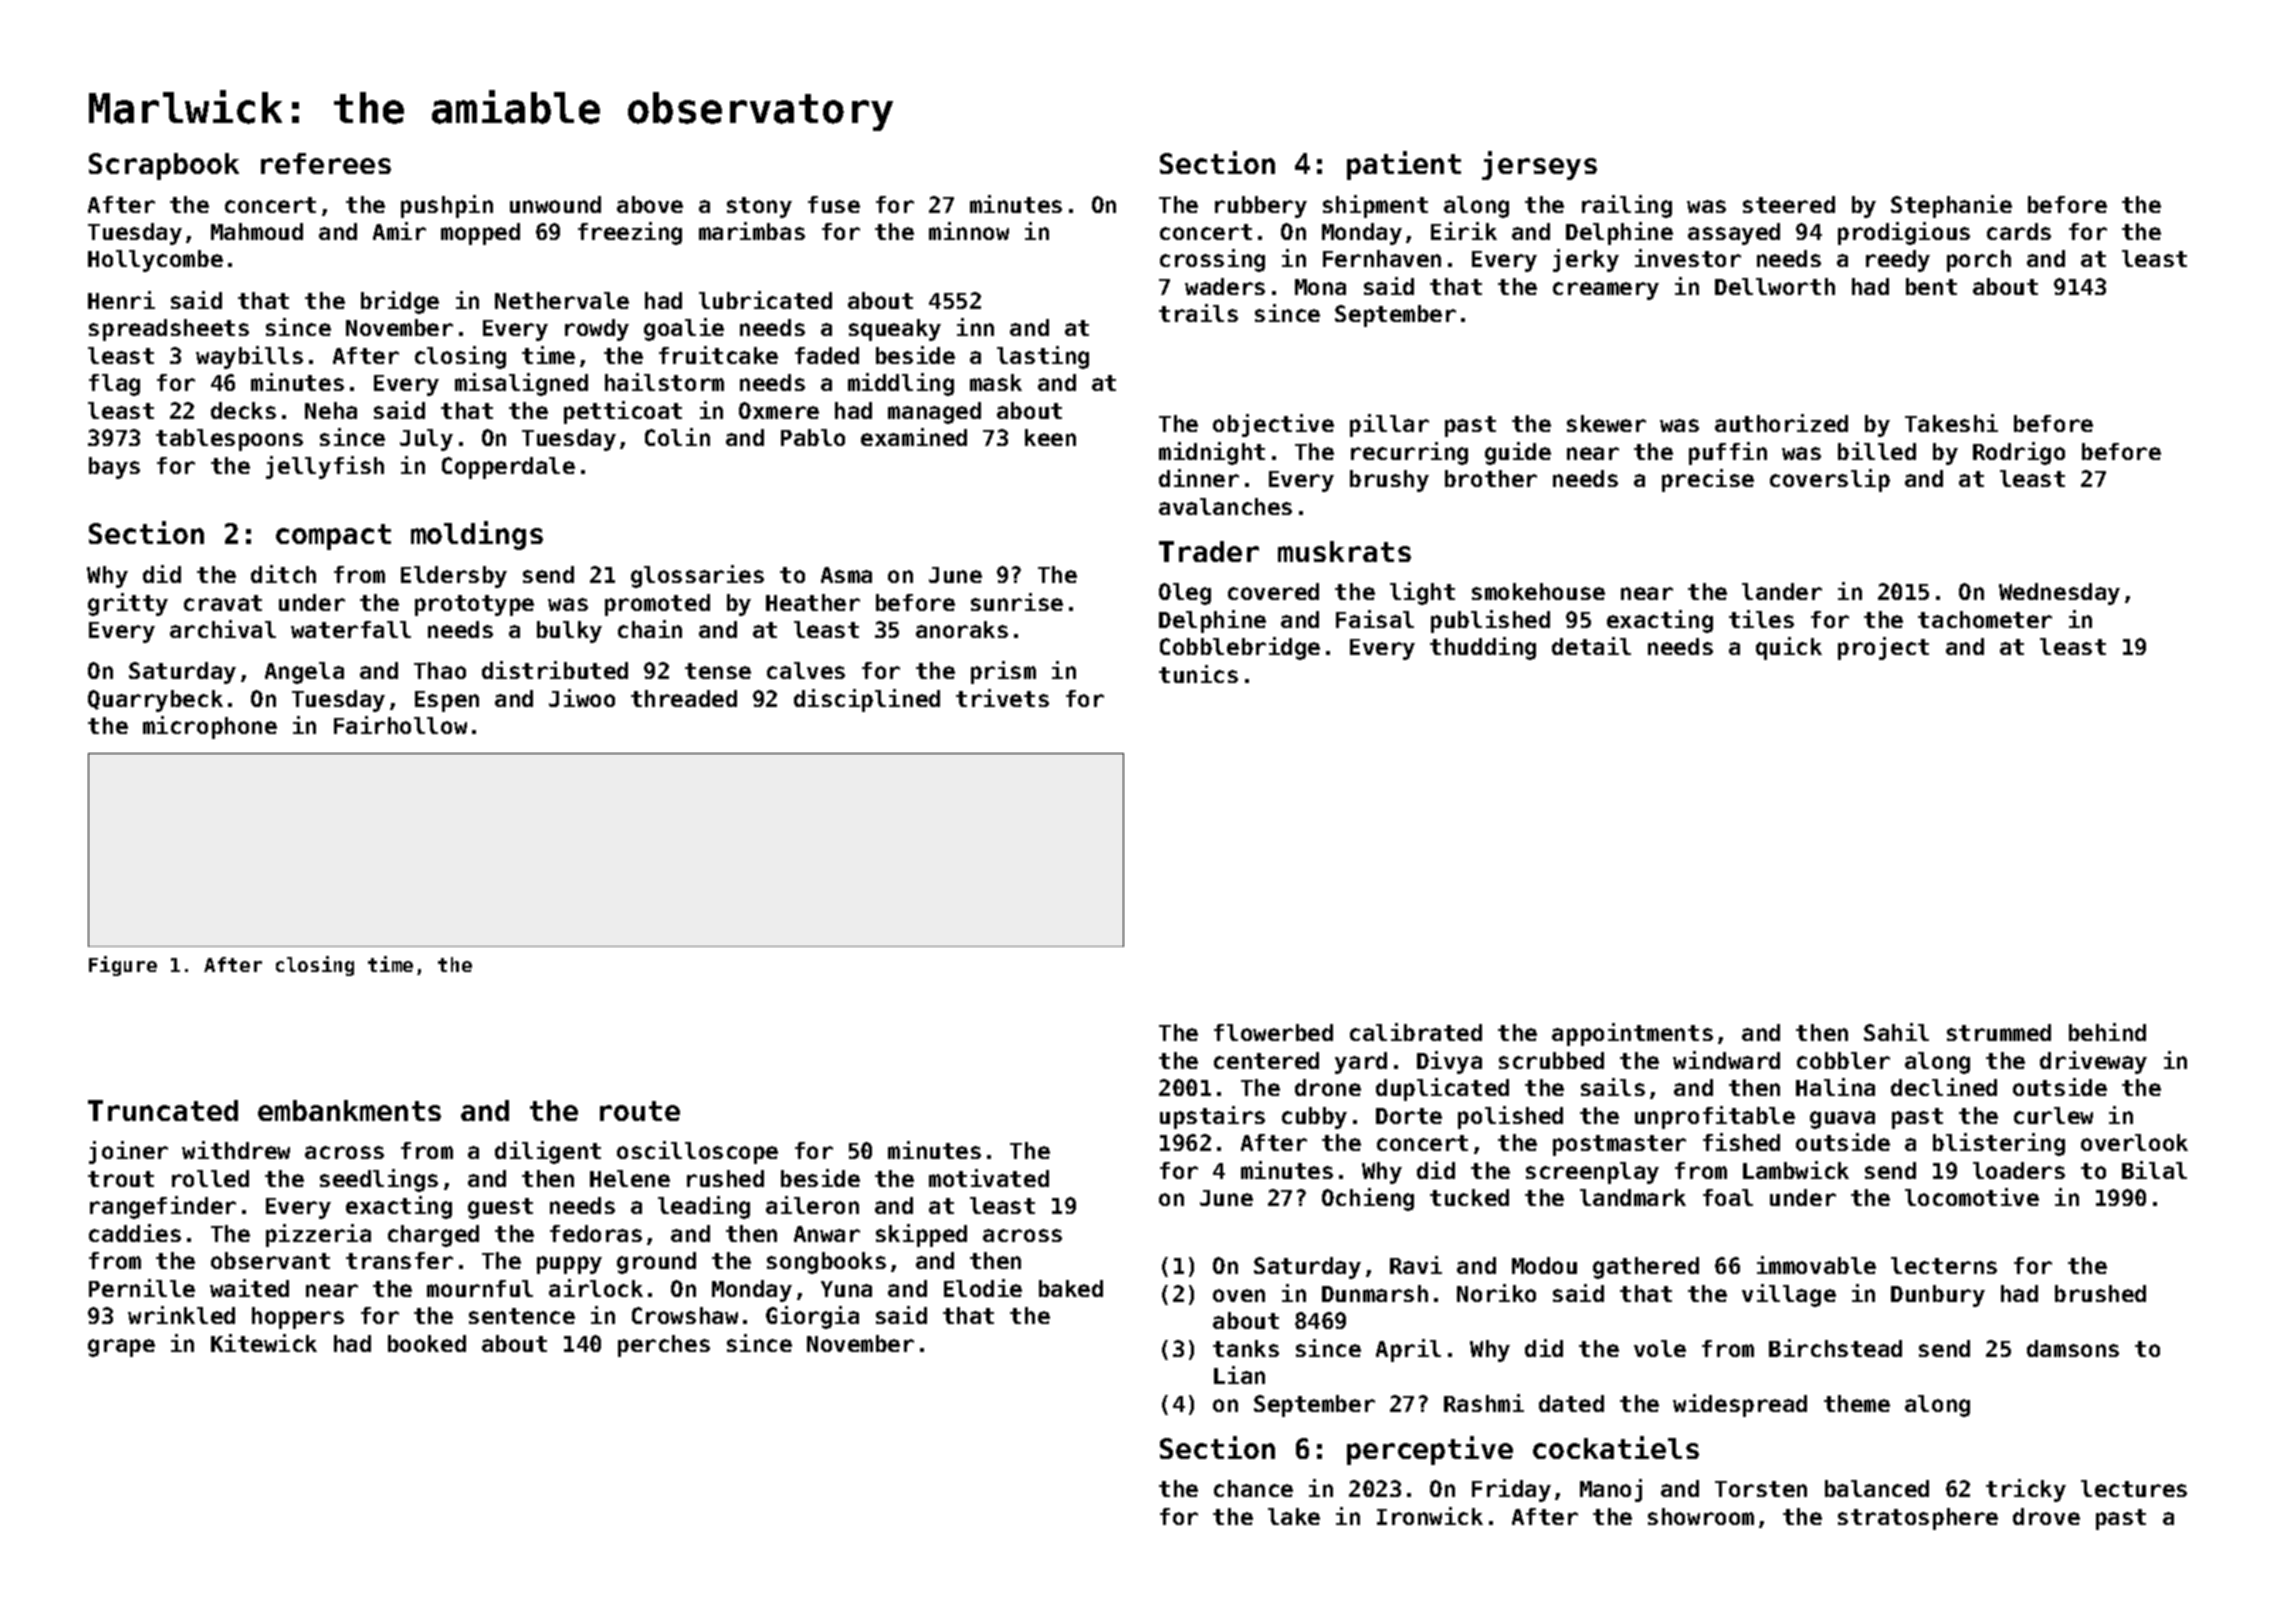  I want to click on Sahil, so click(1896, 1032).
